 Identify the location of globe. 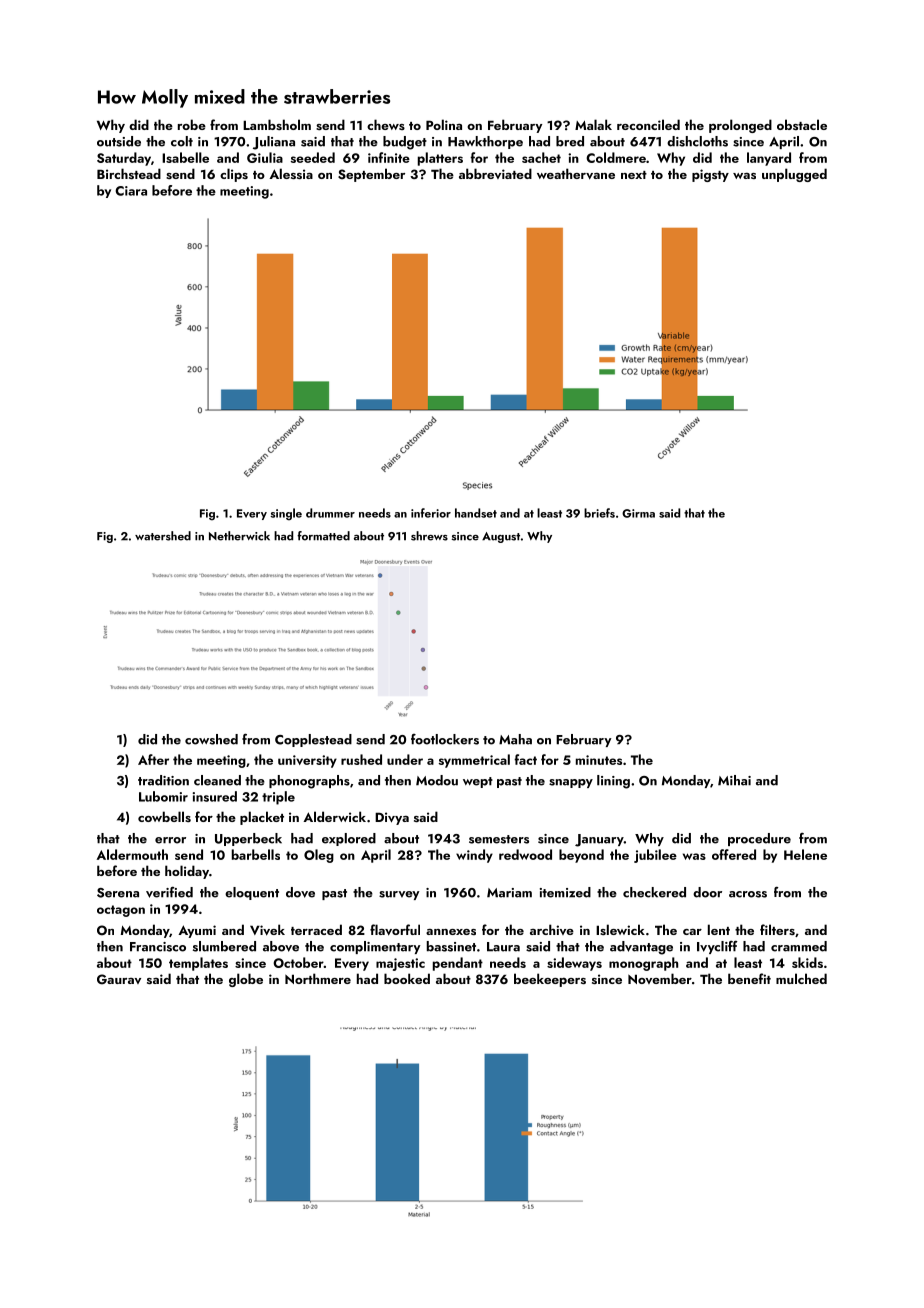
(246, 980).
